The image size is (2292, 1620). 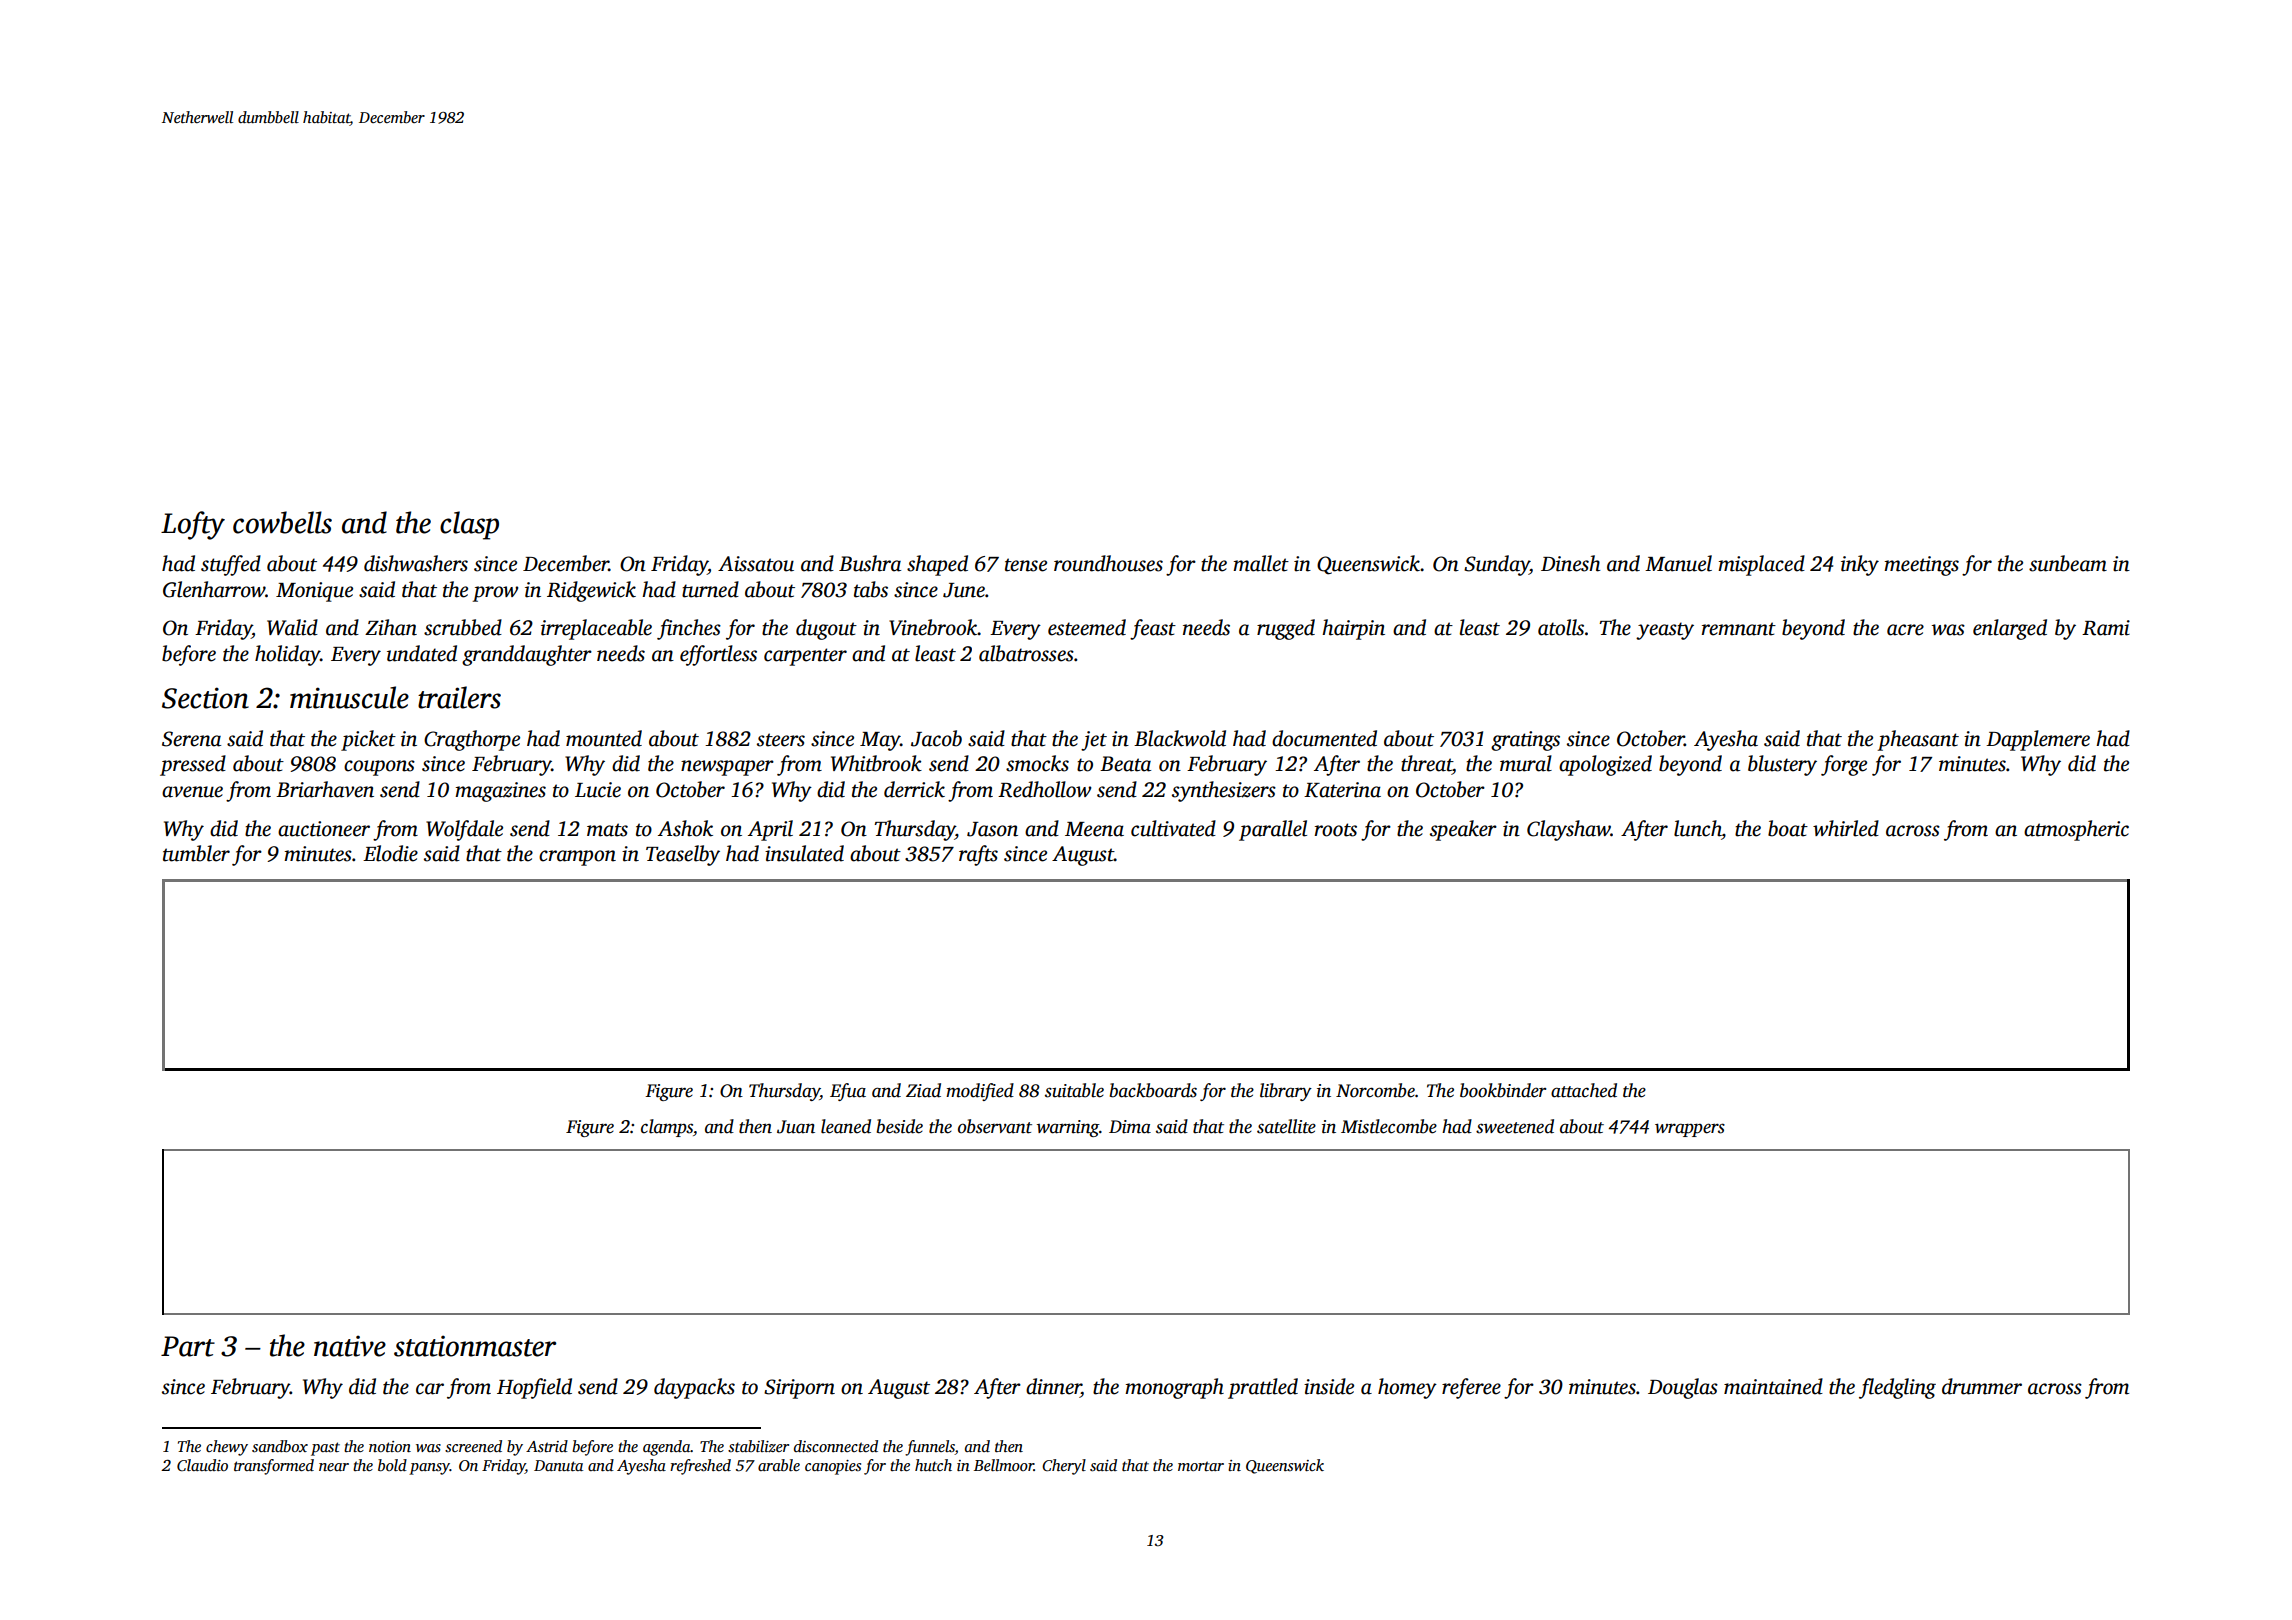 I want to click on mallet, so click(x=1261, y=563).
